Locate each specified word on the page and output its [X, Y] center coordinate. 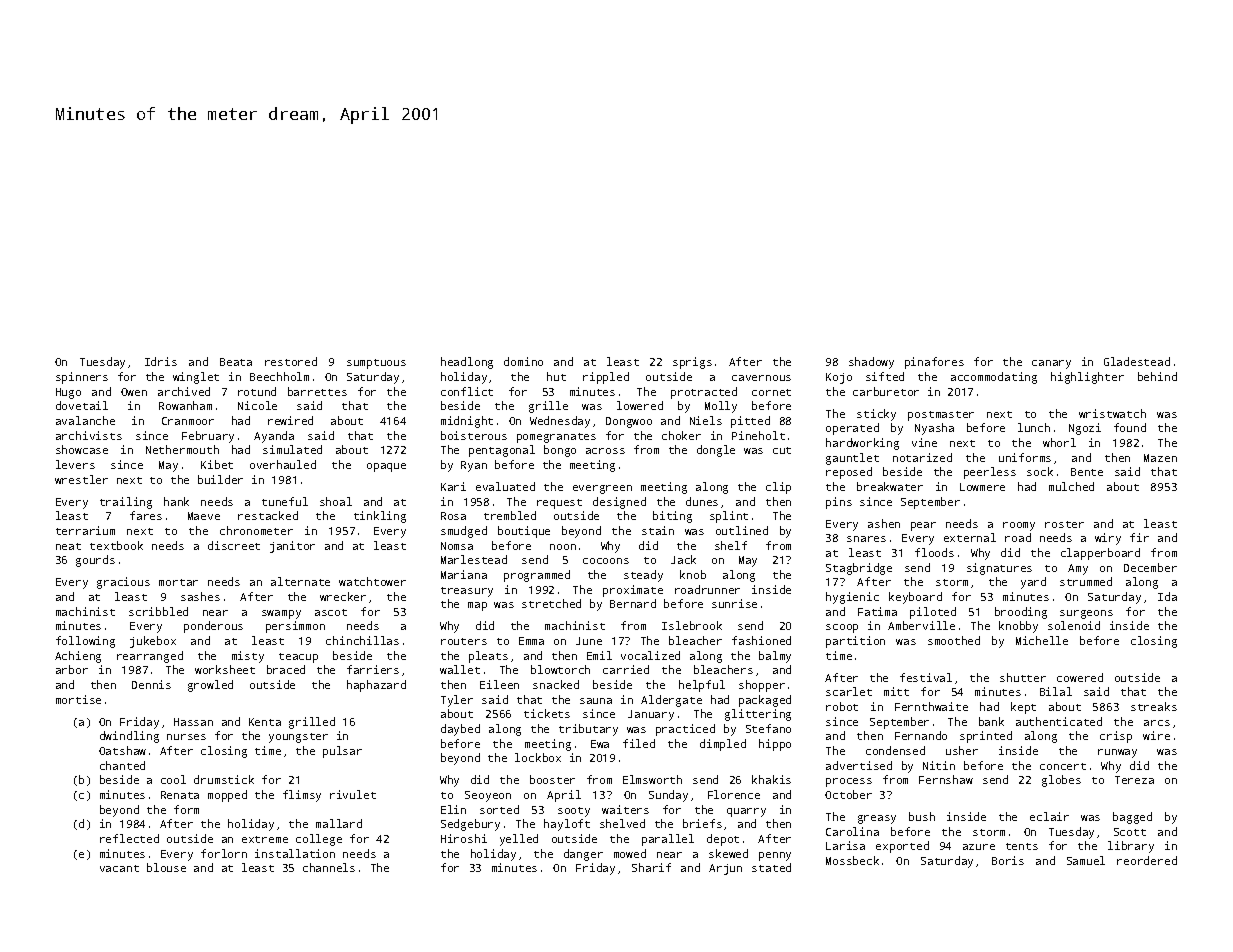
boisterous [474, 435]
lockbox [538, 757]
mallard [339, 823]
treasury [467, 592]
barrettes [317, 391]
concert [1063, 766]
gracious [123, 583]
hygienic [852, 598]
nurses [186, 737]
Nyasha [934, 429]
